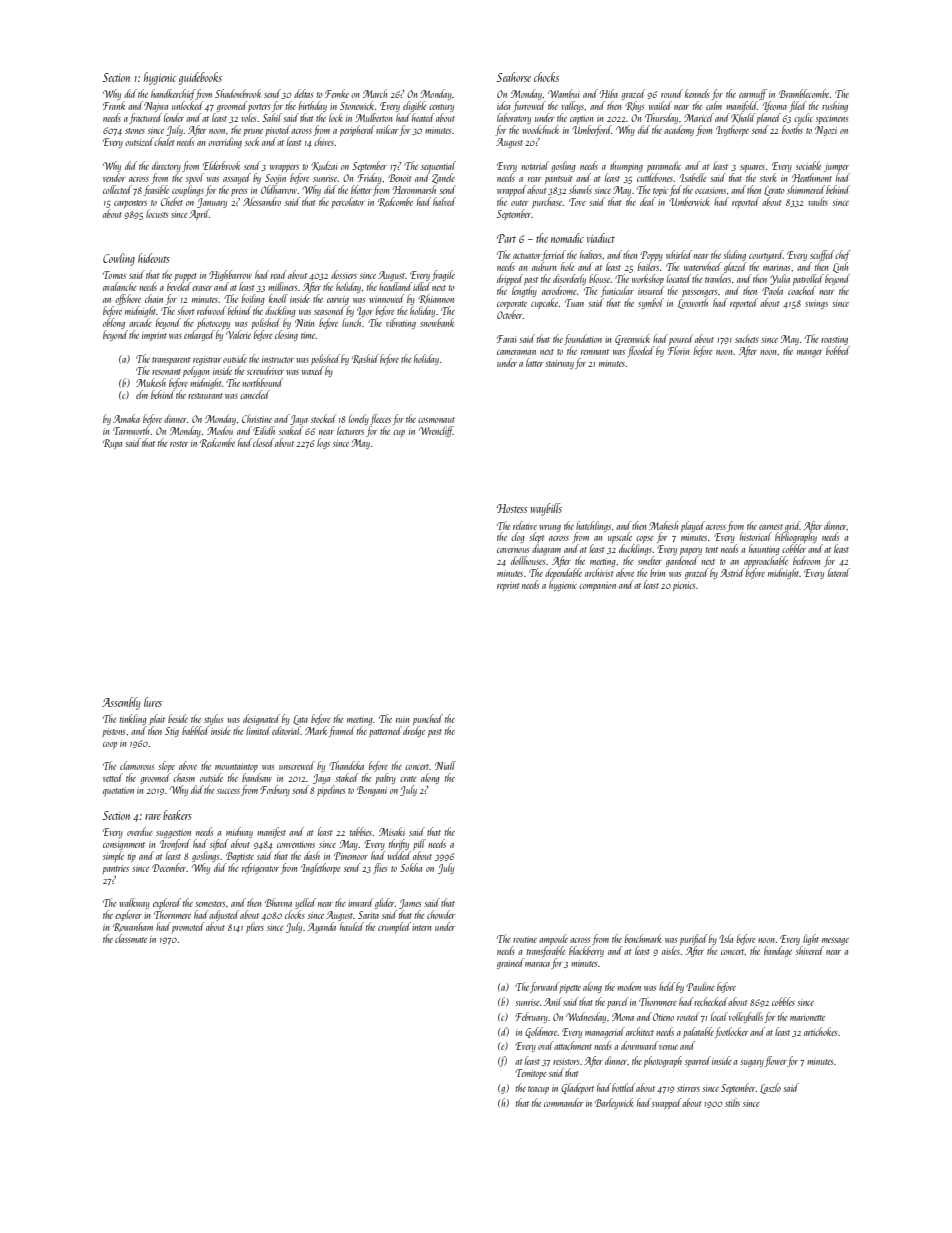  Describe the element at coordinates (117, 189) in the screenshot. I see `collected` at that location.
